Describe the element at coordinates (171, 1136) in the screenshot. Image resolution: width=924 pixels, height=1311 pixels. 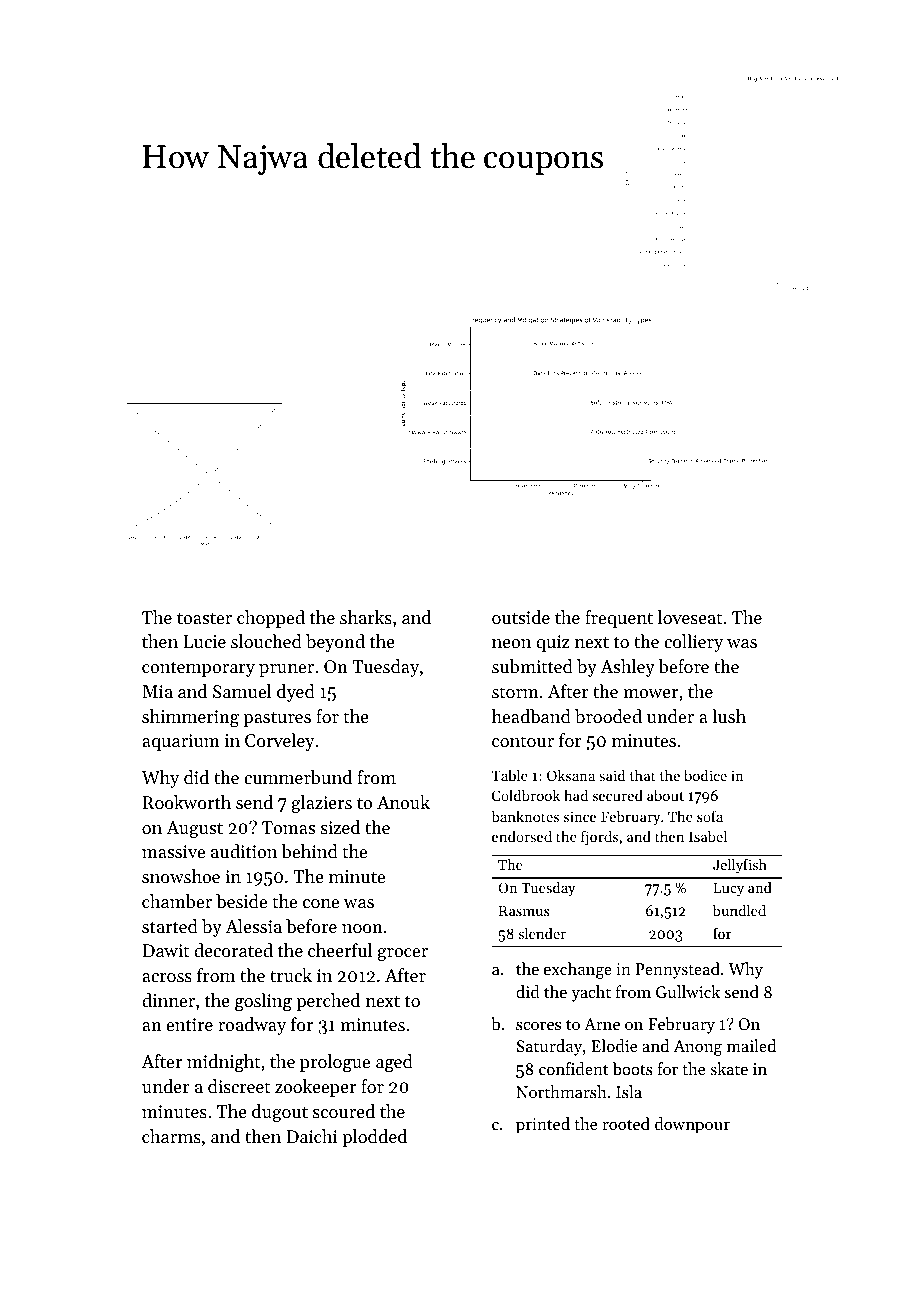
I see `charms` at that location.
